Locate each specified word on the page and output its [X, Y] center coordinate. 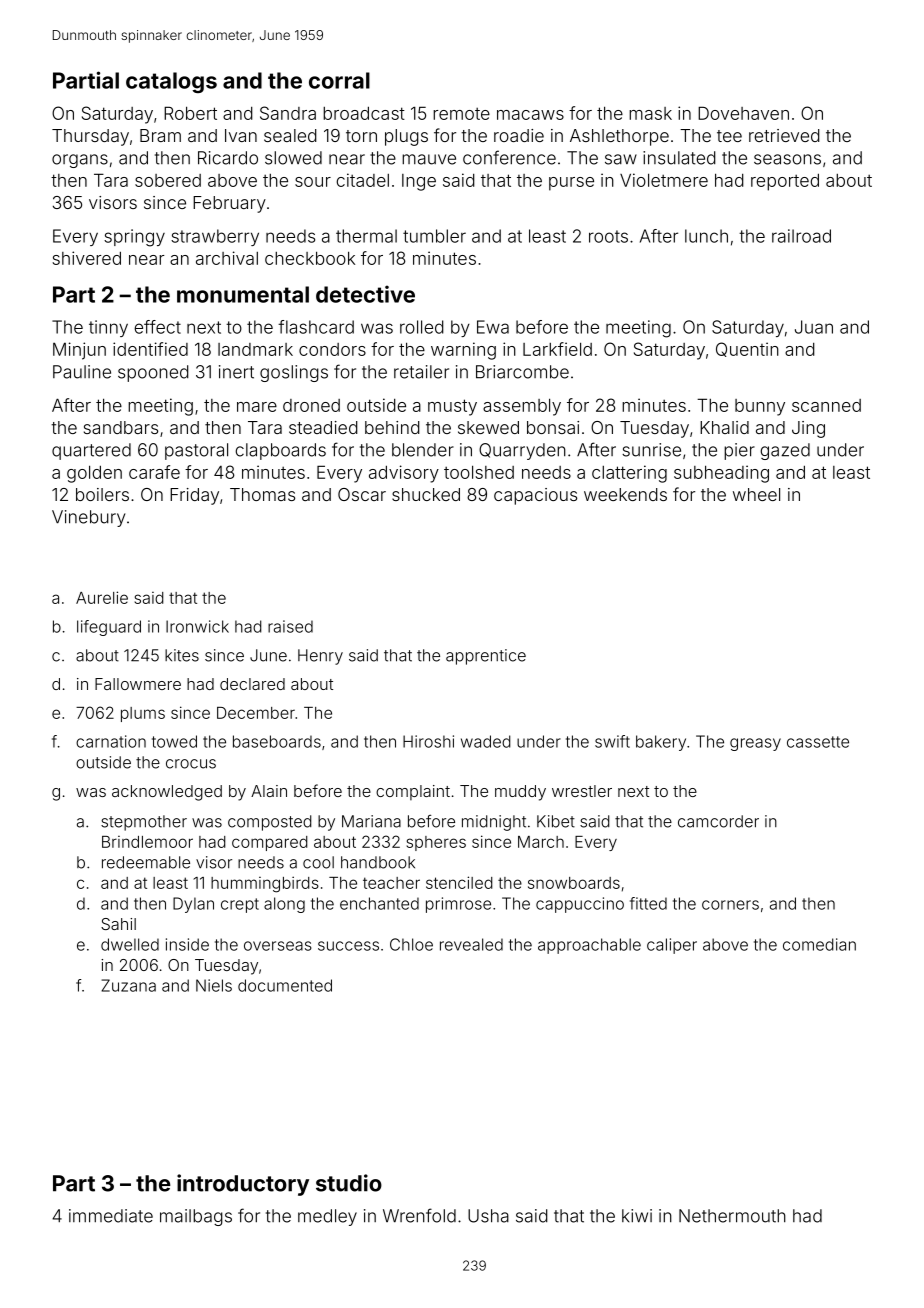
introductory [243, 1185]
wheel [756, 494]
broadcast [364, 113]
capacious [535, 496]
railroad [801, 236]
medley [327, 1217]
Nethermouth [732, 1216]
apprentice [486, 657]
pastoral [196, 451]
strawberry [215, 237]
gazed [785, 451]
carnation [111, 741]
